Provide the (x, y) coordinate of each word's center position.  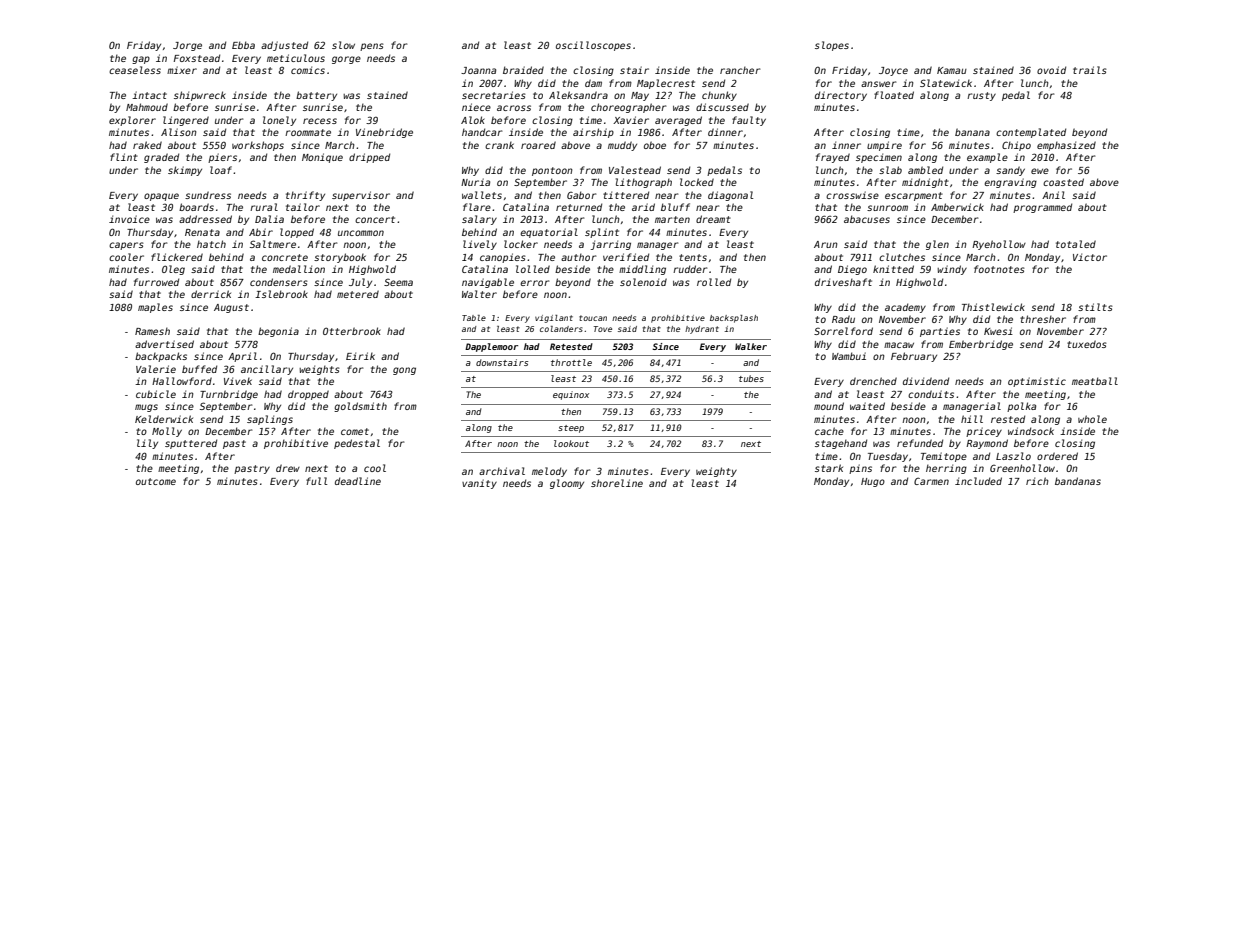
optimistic (1037, 382)
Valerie (156, 369)
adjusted (284, 46)
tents (693, 257)
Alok (473, 120)
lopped (297, 233)
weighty (716, 472)
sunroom (887, 208)
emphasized (1066, 146)
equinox (571, 395)
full (316, 481)
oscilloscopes (593, 46)
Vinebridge (384, 133)
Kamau (952, 70)
